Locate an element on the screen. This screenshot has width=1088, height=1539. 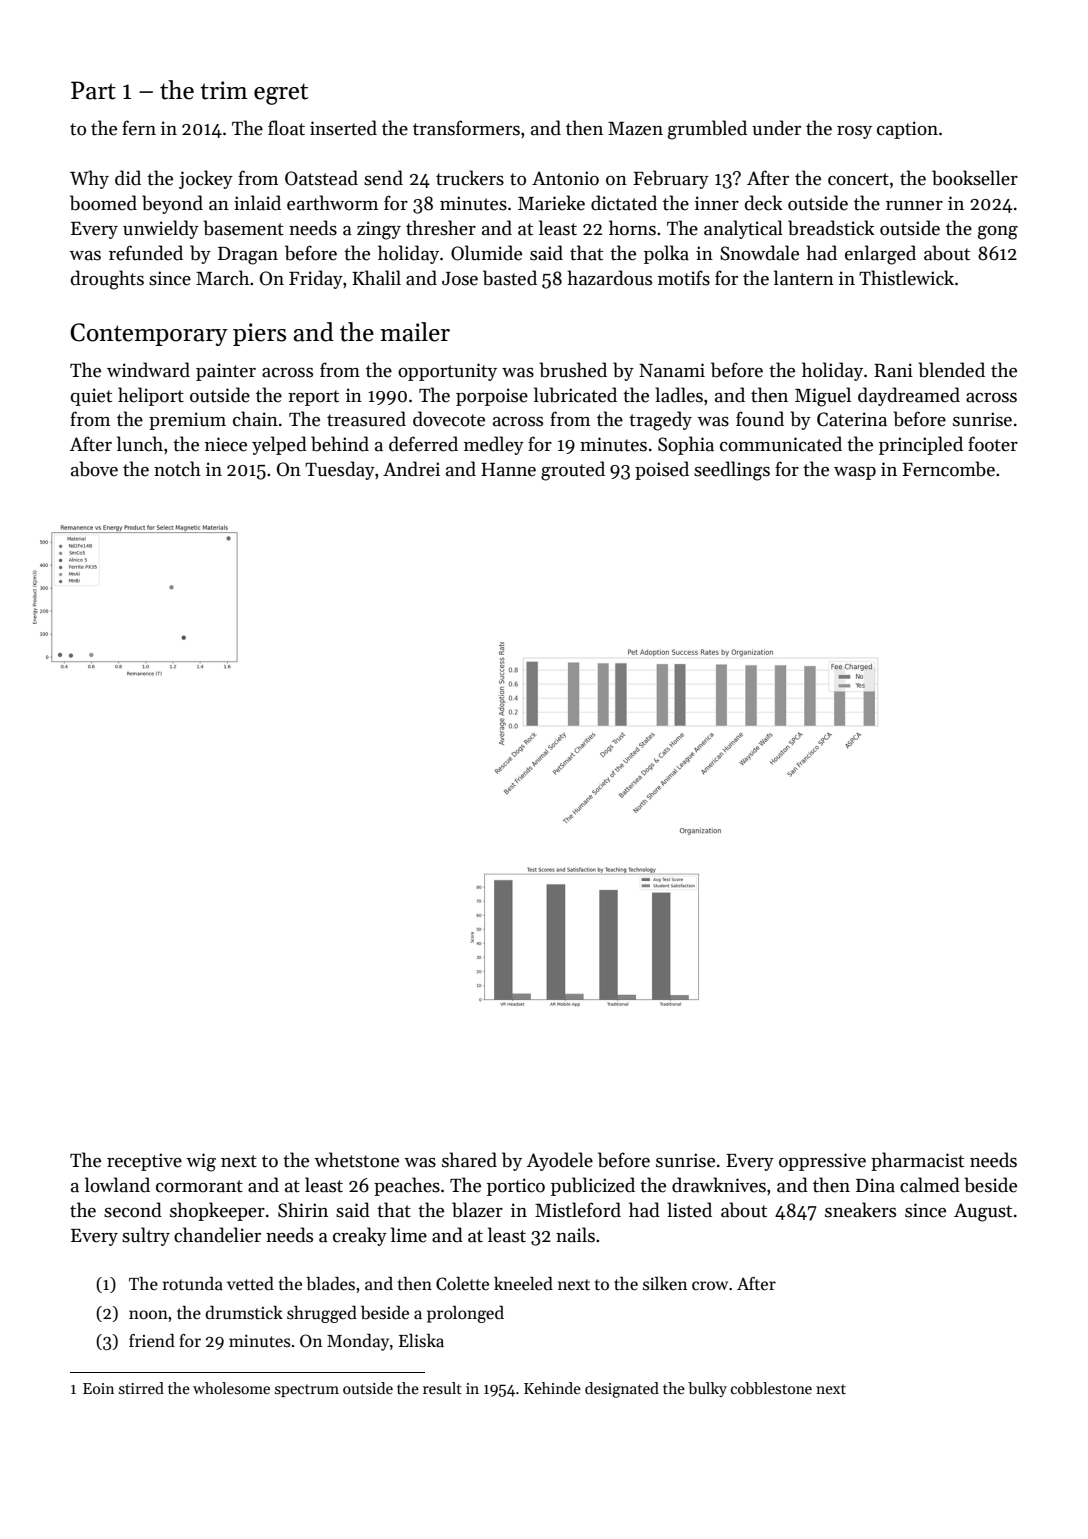
Dragan is located at coordinates (248, 256).
